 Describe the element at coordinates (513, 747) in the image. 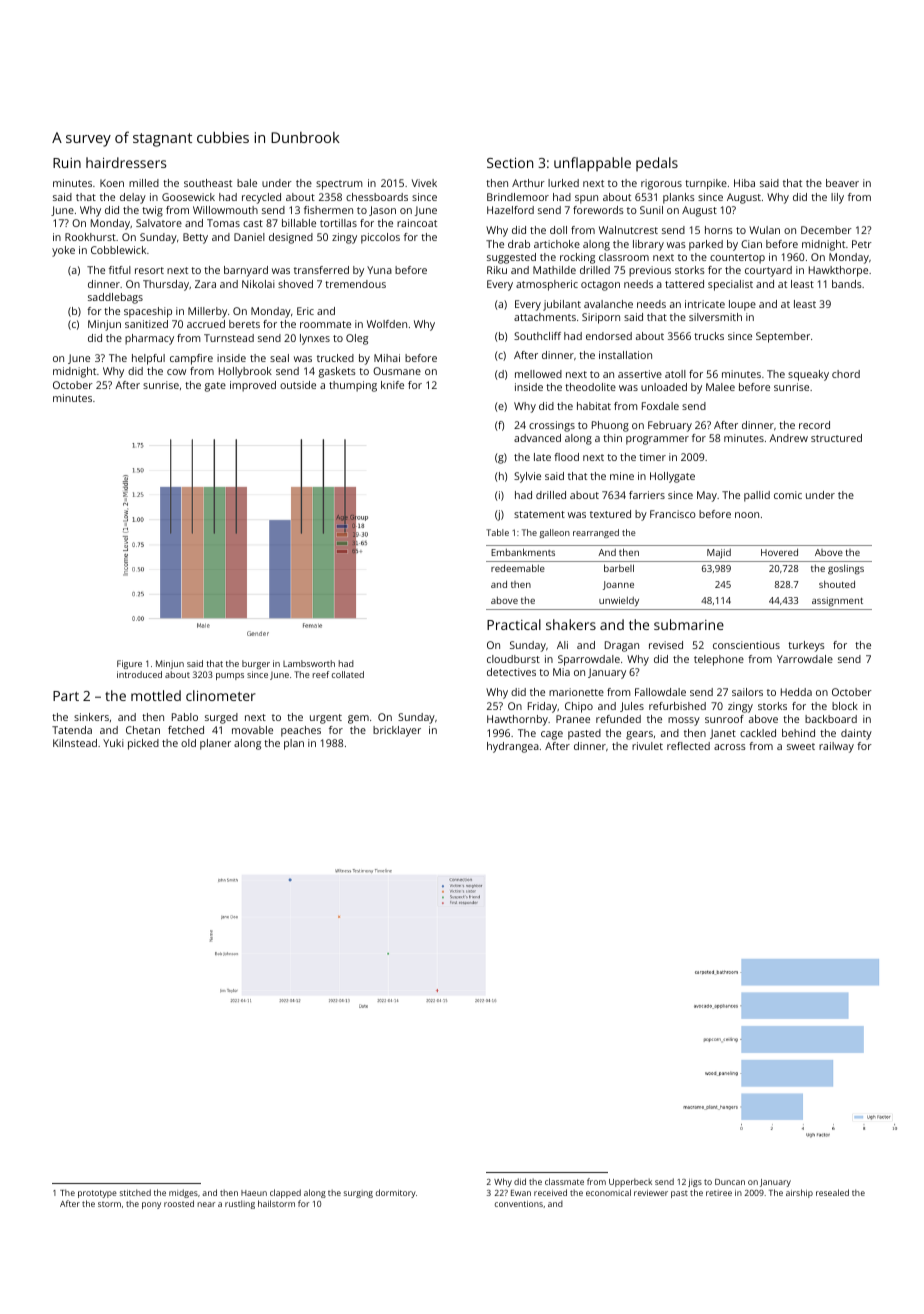

I see `hydrangea` at that location.
